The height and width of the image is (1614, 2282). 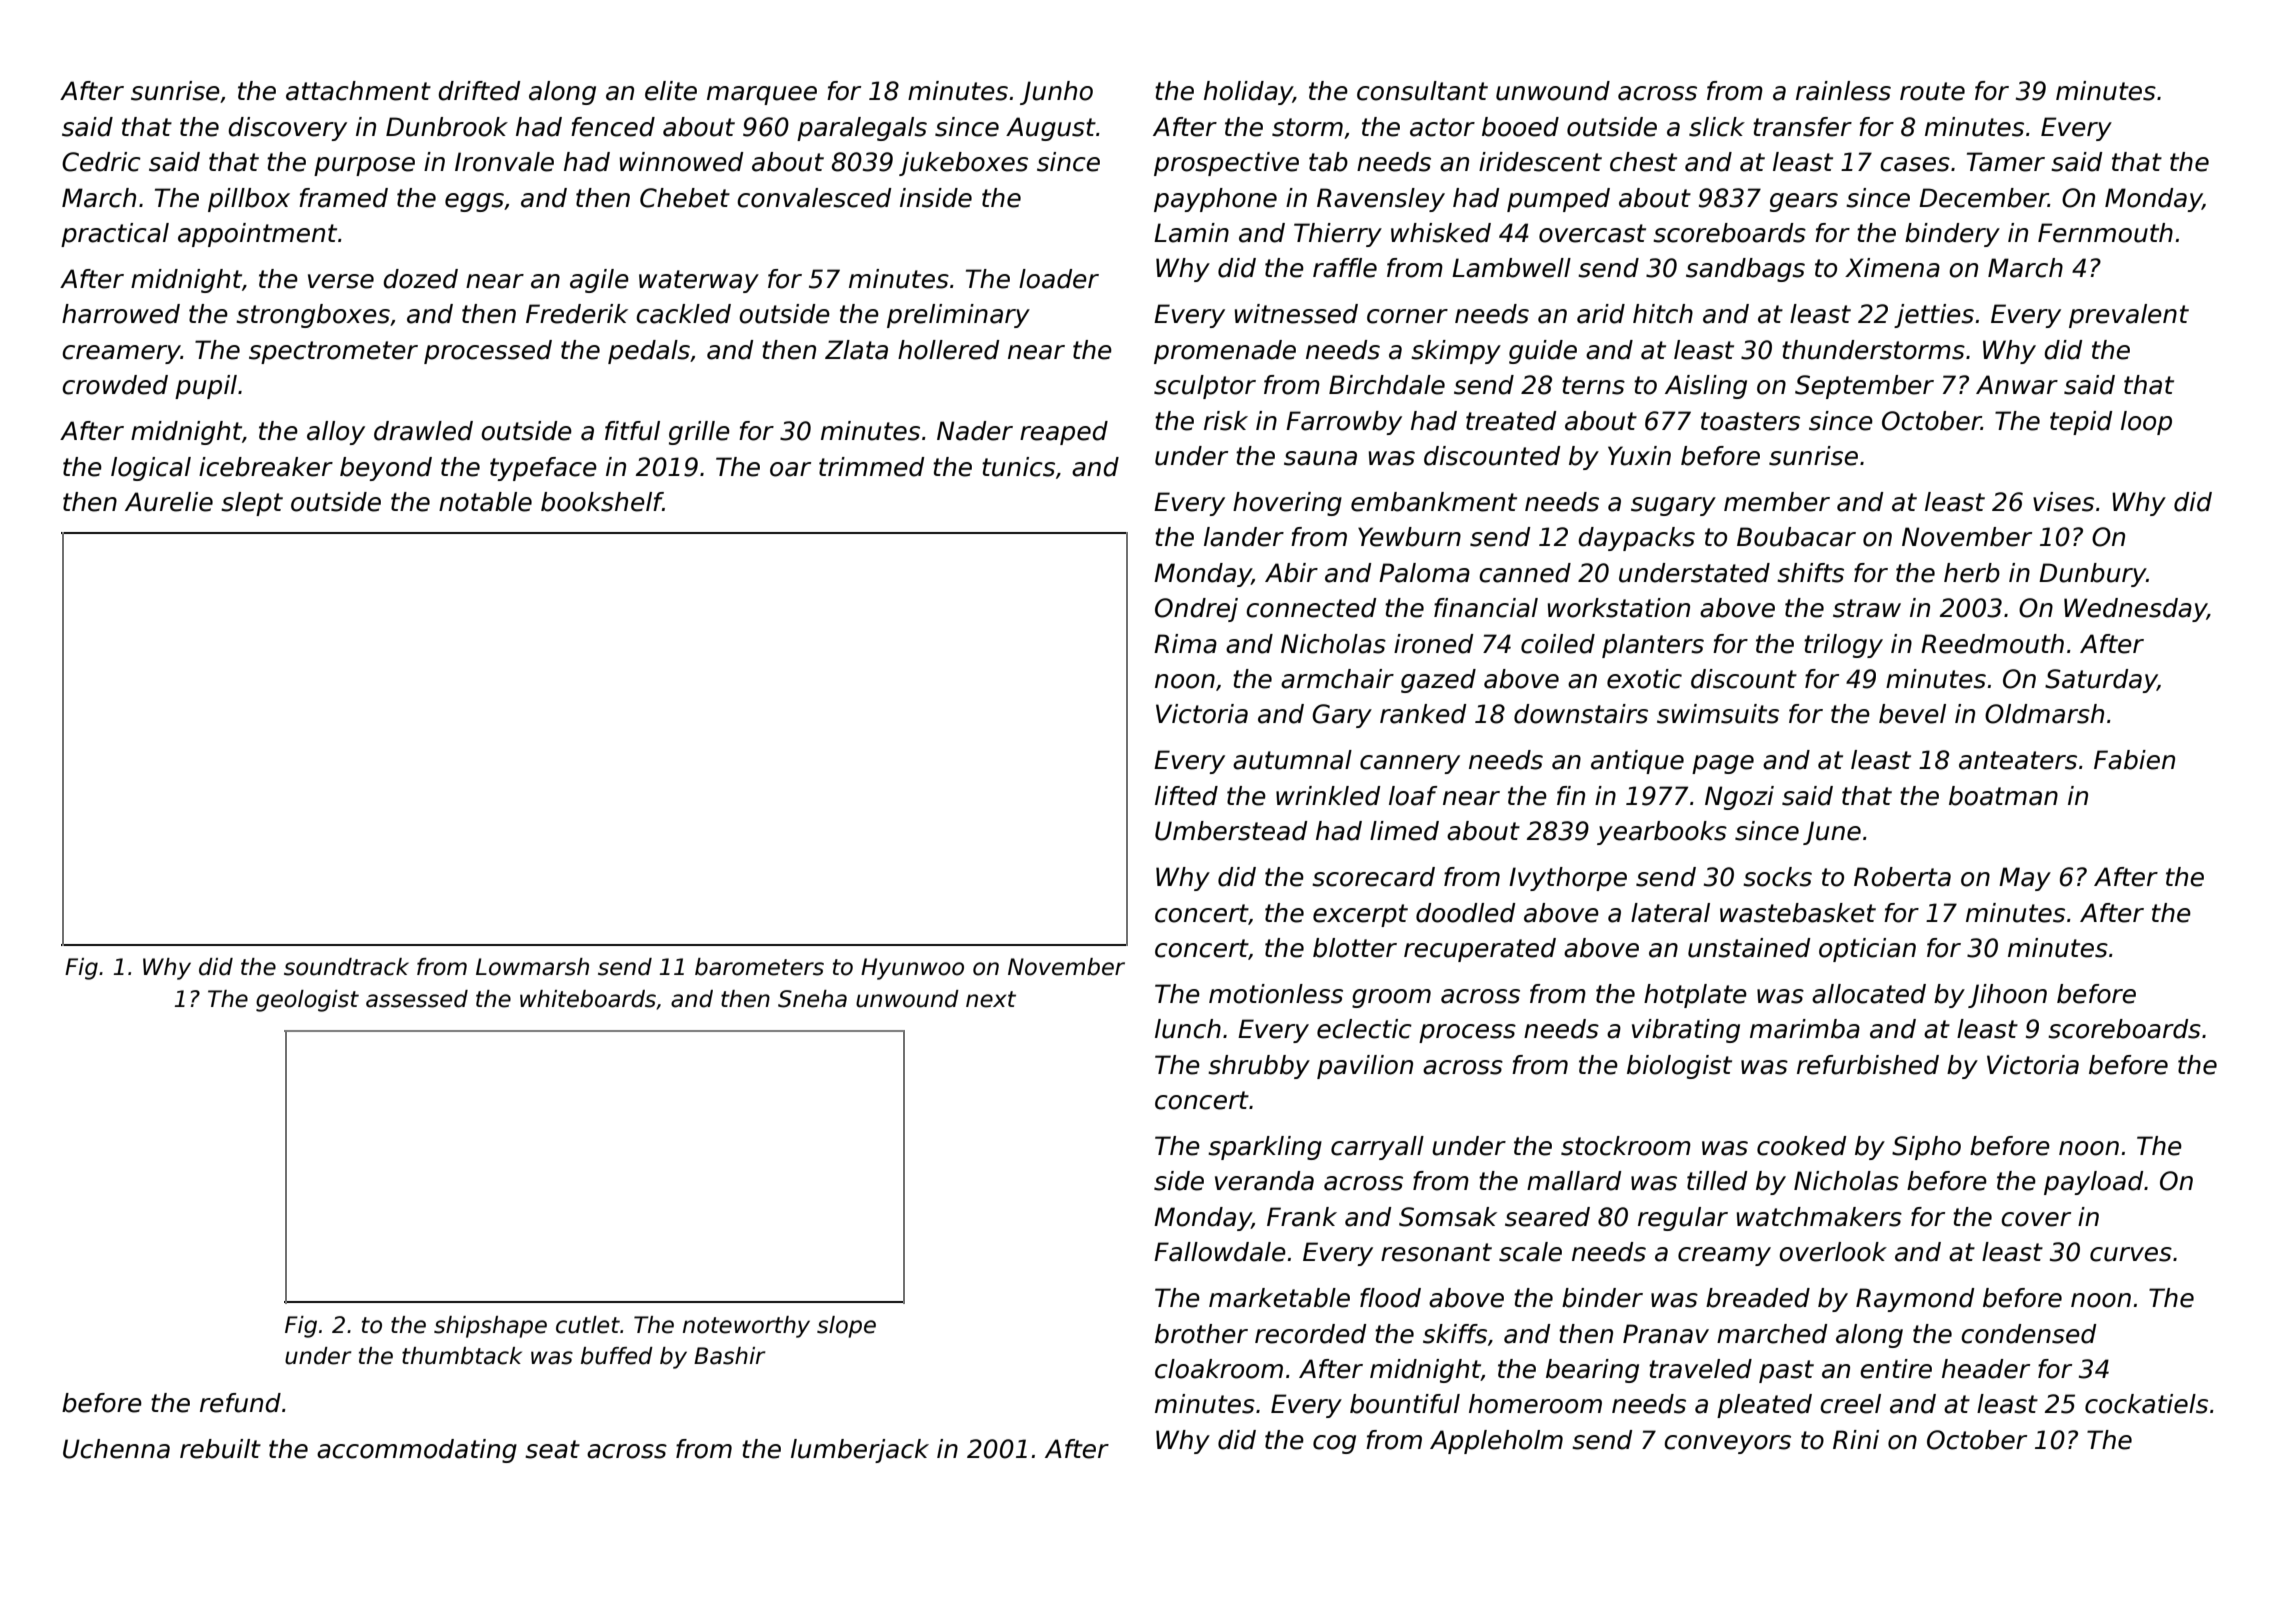 What do you see at coordinates (2134, 760) in the image?
I see `Fabien` at bounding box center [2134, 760].
